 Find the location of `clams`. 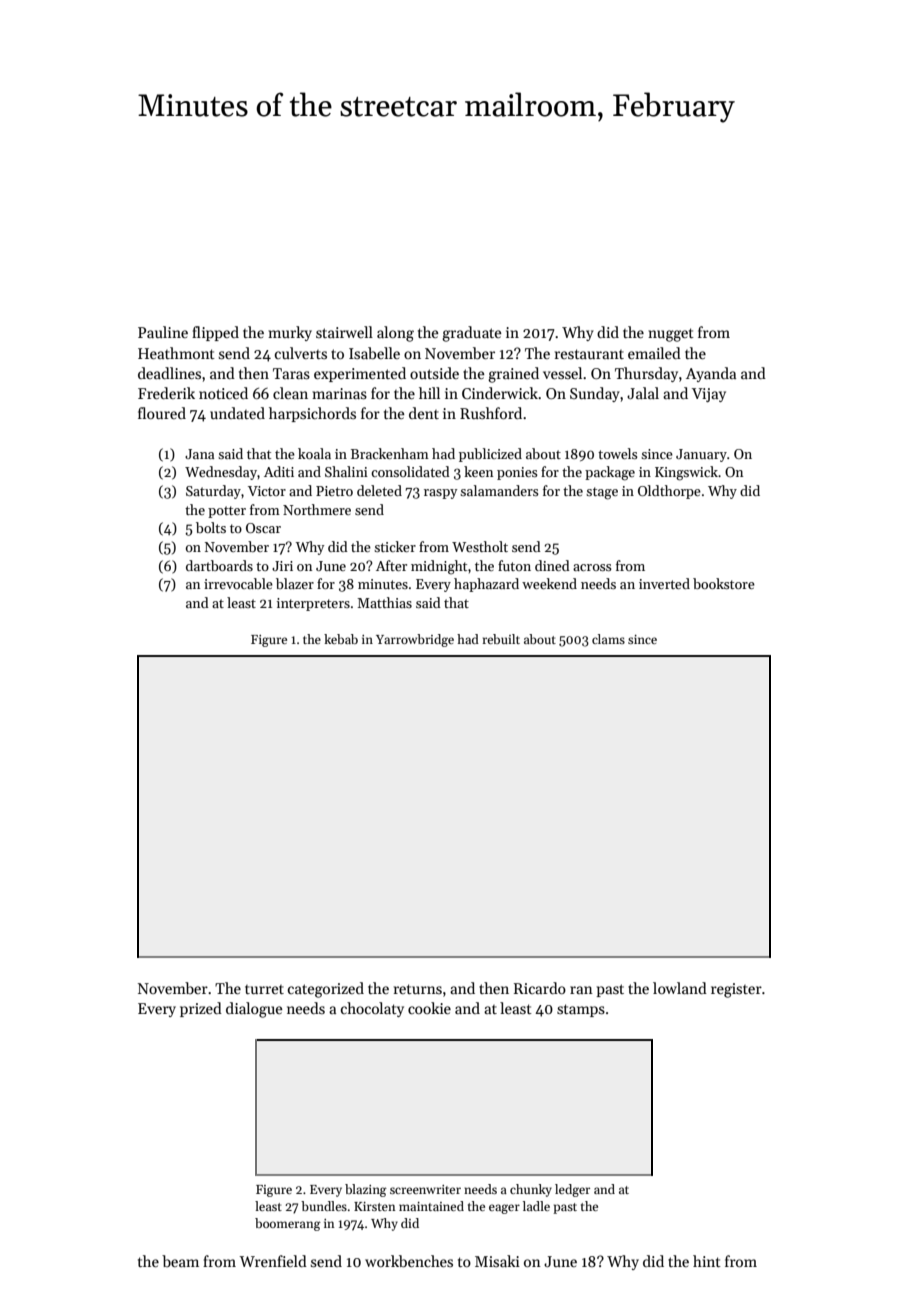

clams is located at coordinates (608, 639).
